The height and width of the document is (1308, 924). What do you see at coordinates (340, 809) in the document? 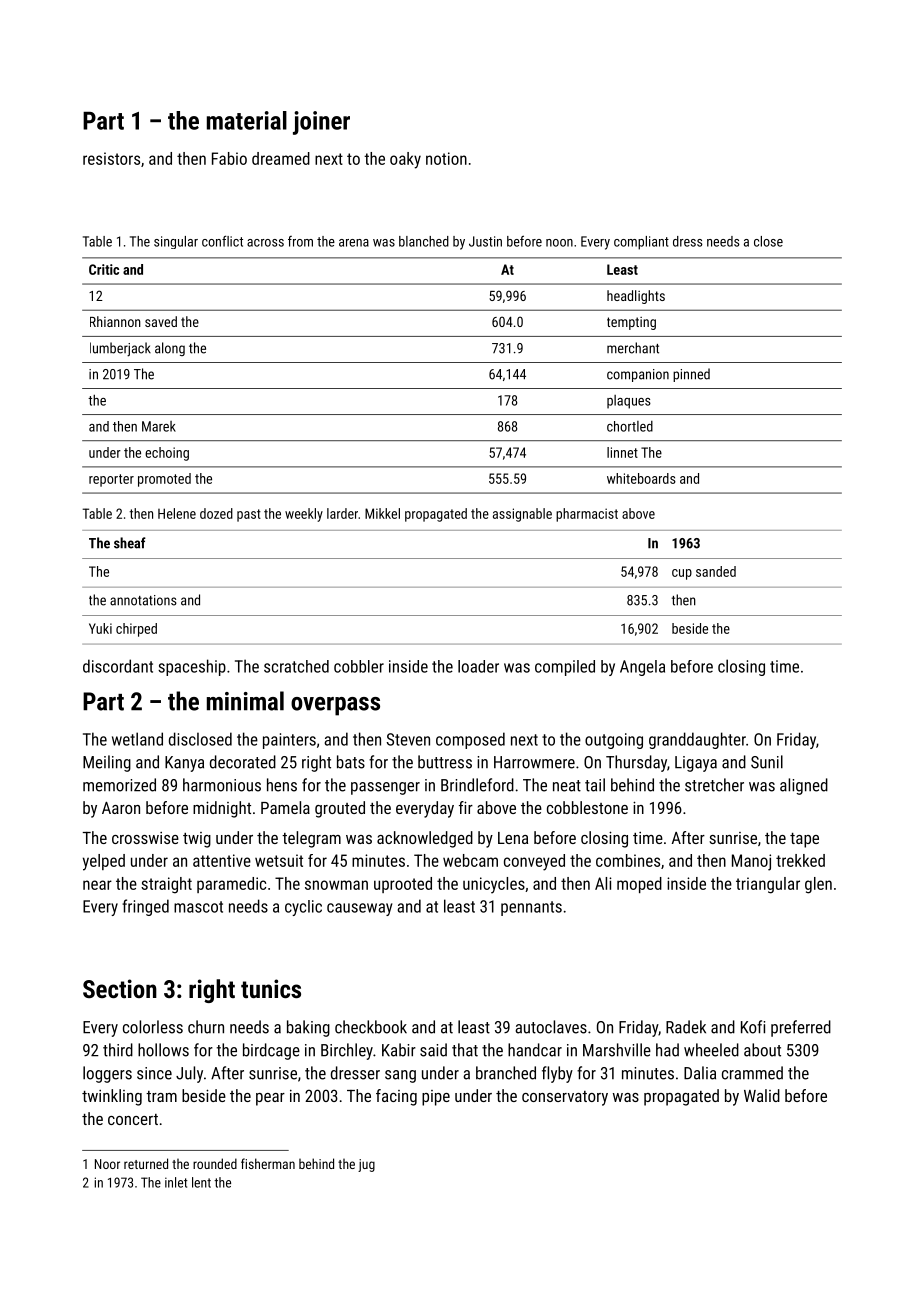
I see `grouted` at bounding box center [340, 809].
